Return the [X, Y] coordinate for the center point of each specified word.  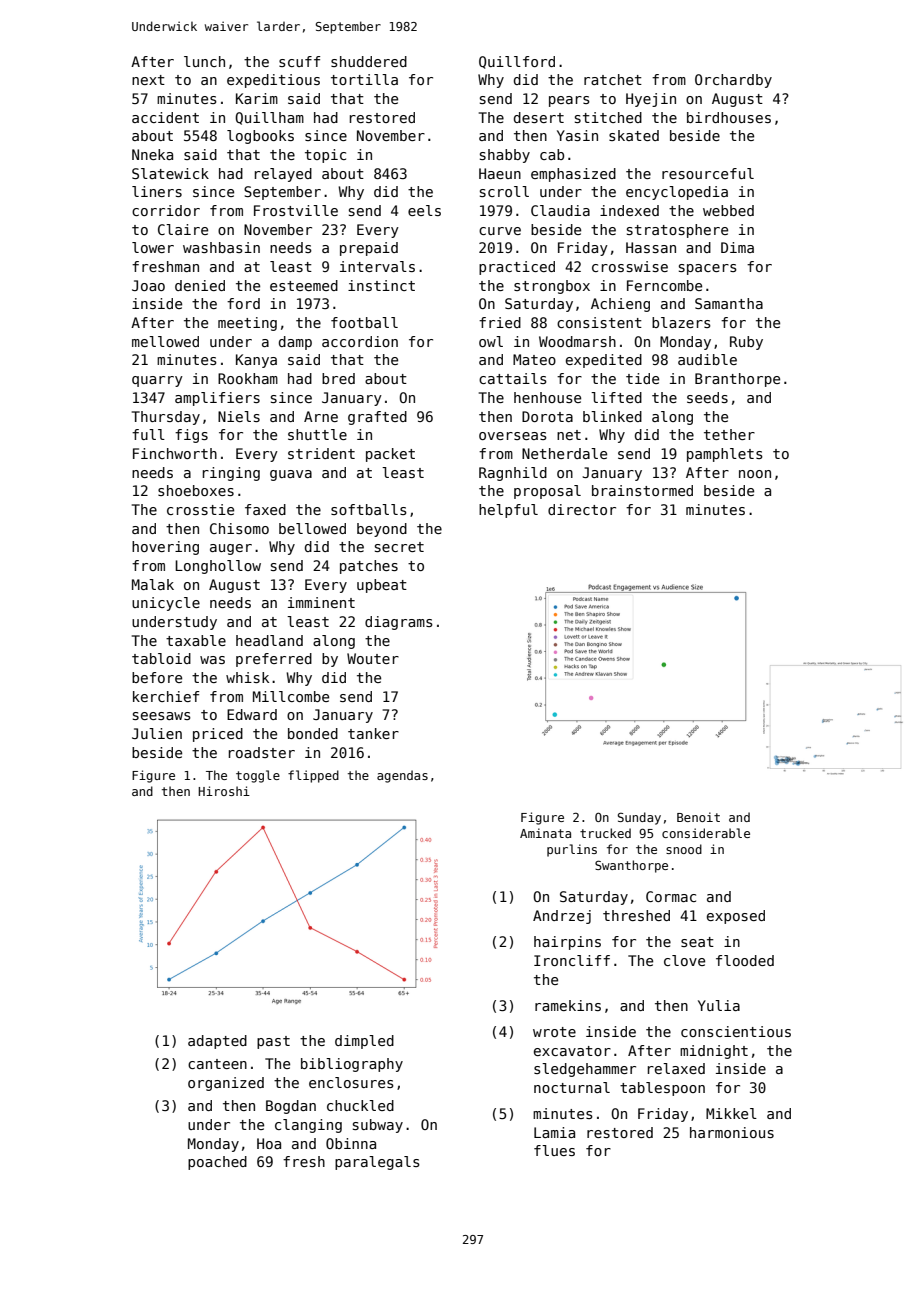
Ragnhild [513, 474]
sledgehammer [585, 1070]
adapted [217, 1042]
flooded [745, 960]
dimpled [364, 1042]
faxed [265, 509]
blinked [612, 416]
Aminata [545, 833]
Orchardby [733, 81]
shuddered [369, 61]
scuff [299, 61]
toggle [258, 776]
